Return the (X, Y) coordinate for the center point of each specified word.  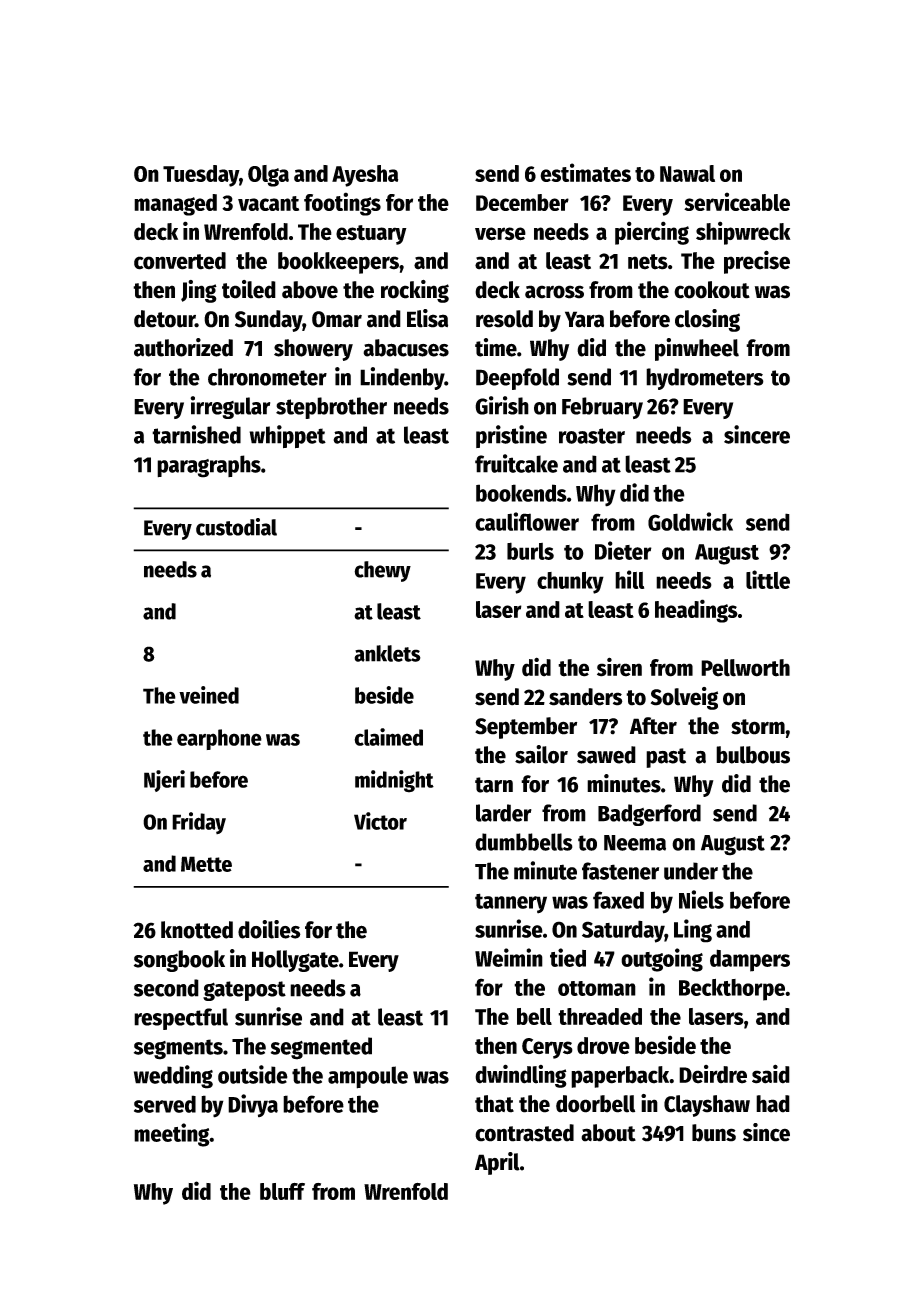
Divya (253, 1105)
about (608, 1133)
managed (175, 205)
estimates (585, 172)
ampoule (368, 1077)
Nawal (687, 173)
